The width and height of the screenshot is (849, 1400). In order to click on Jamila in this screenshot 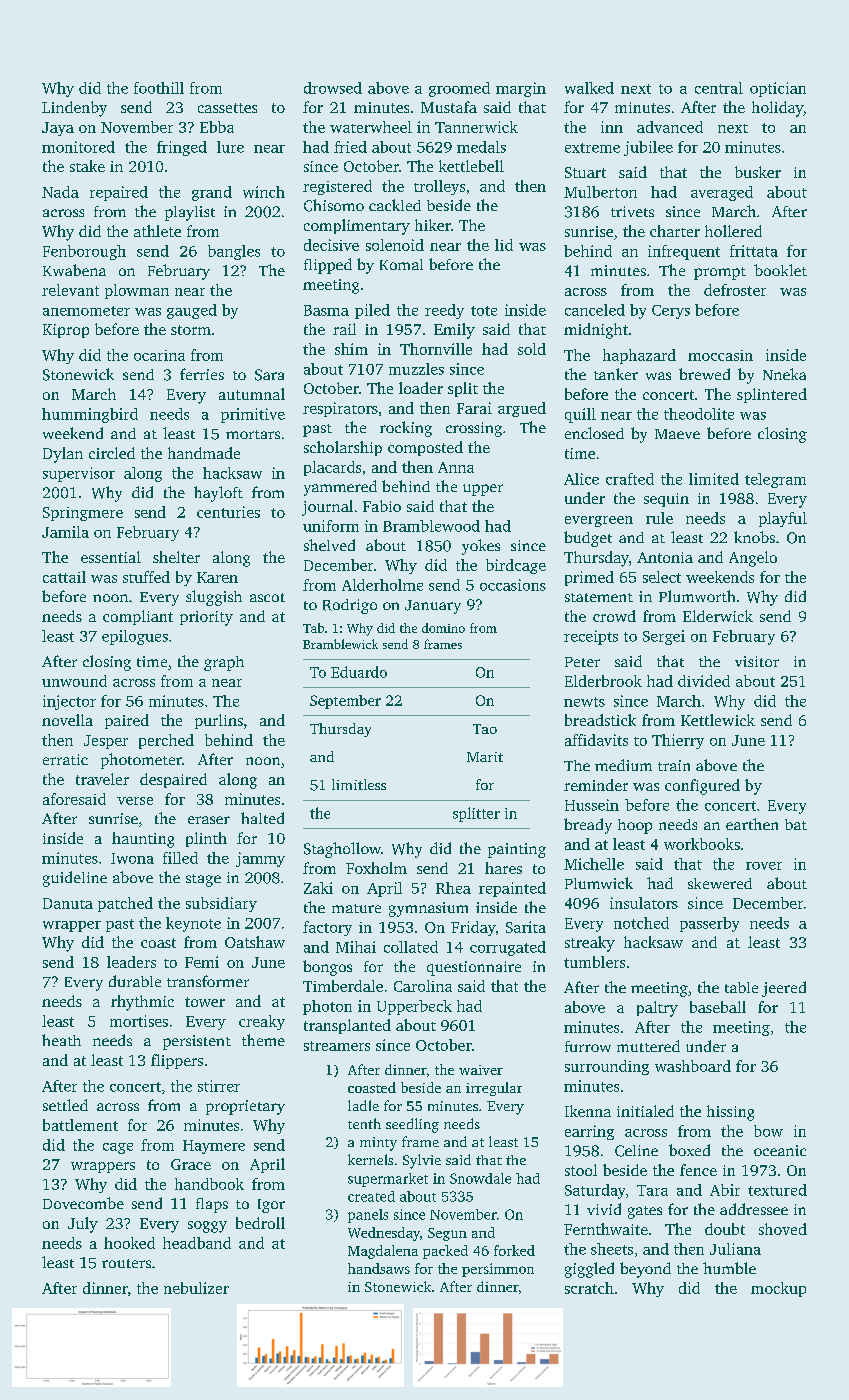, I will do `click(65, 532)`.
